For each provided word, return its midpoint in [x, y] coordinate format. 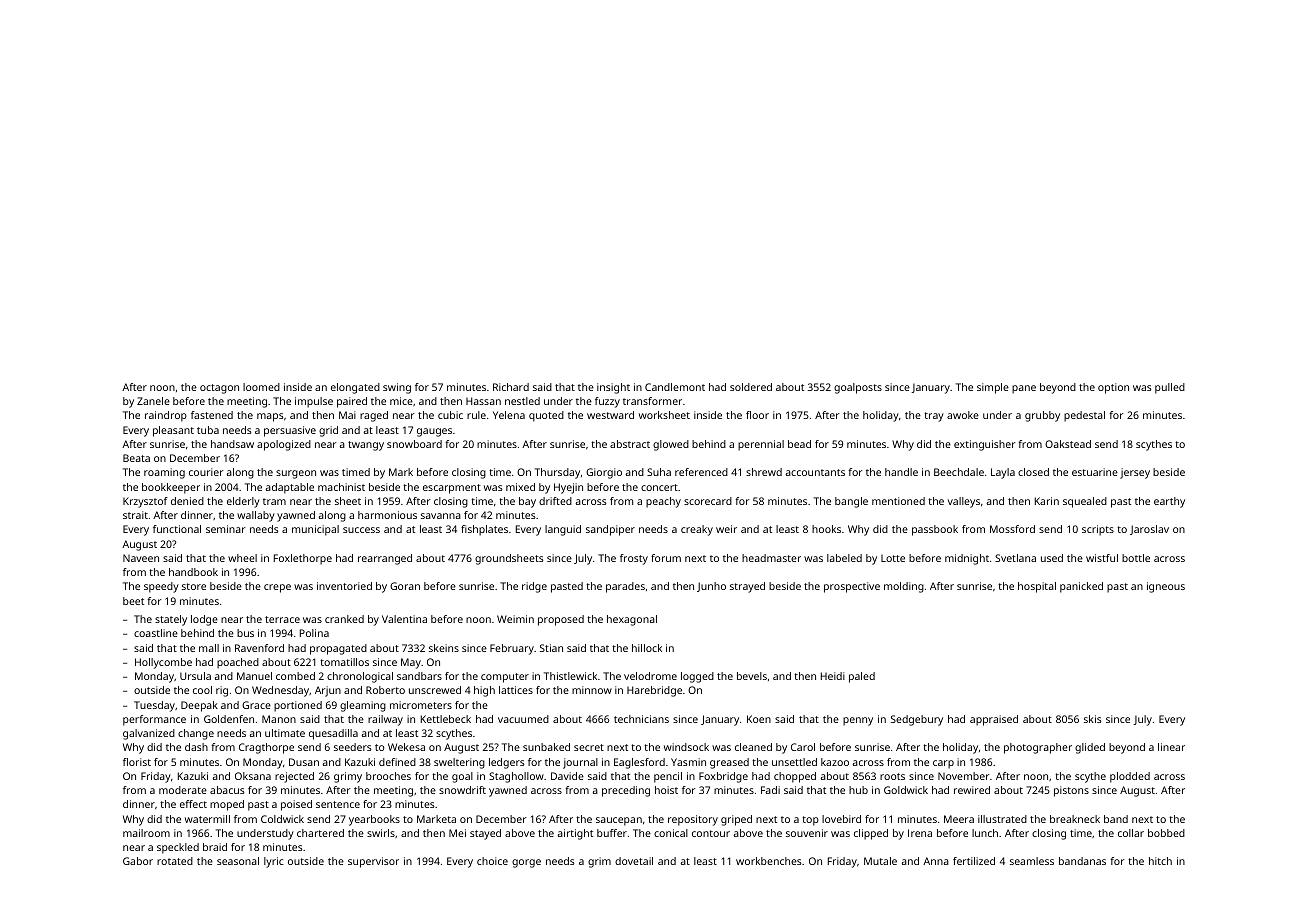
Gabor [138, 861]
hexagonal [632, 620]
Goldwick [906, 790]
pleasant [173, 431]
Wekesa [406, 747]
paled [862, 677]
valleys [964, 502]
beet [133, 601]
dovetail [634, 861]
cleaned [753, 747]
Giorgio [604, 473]
